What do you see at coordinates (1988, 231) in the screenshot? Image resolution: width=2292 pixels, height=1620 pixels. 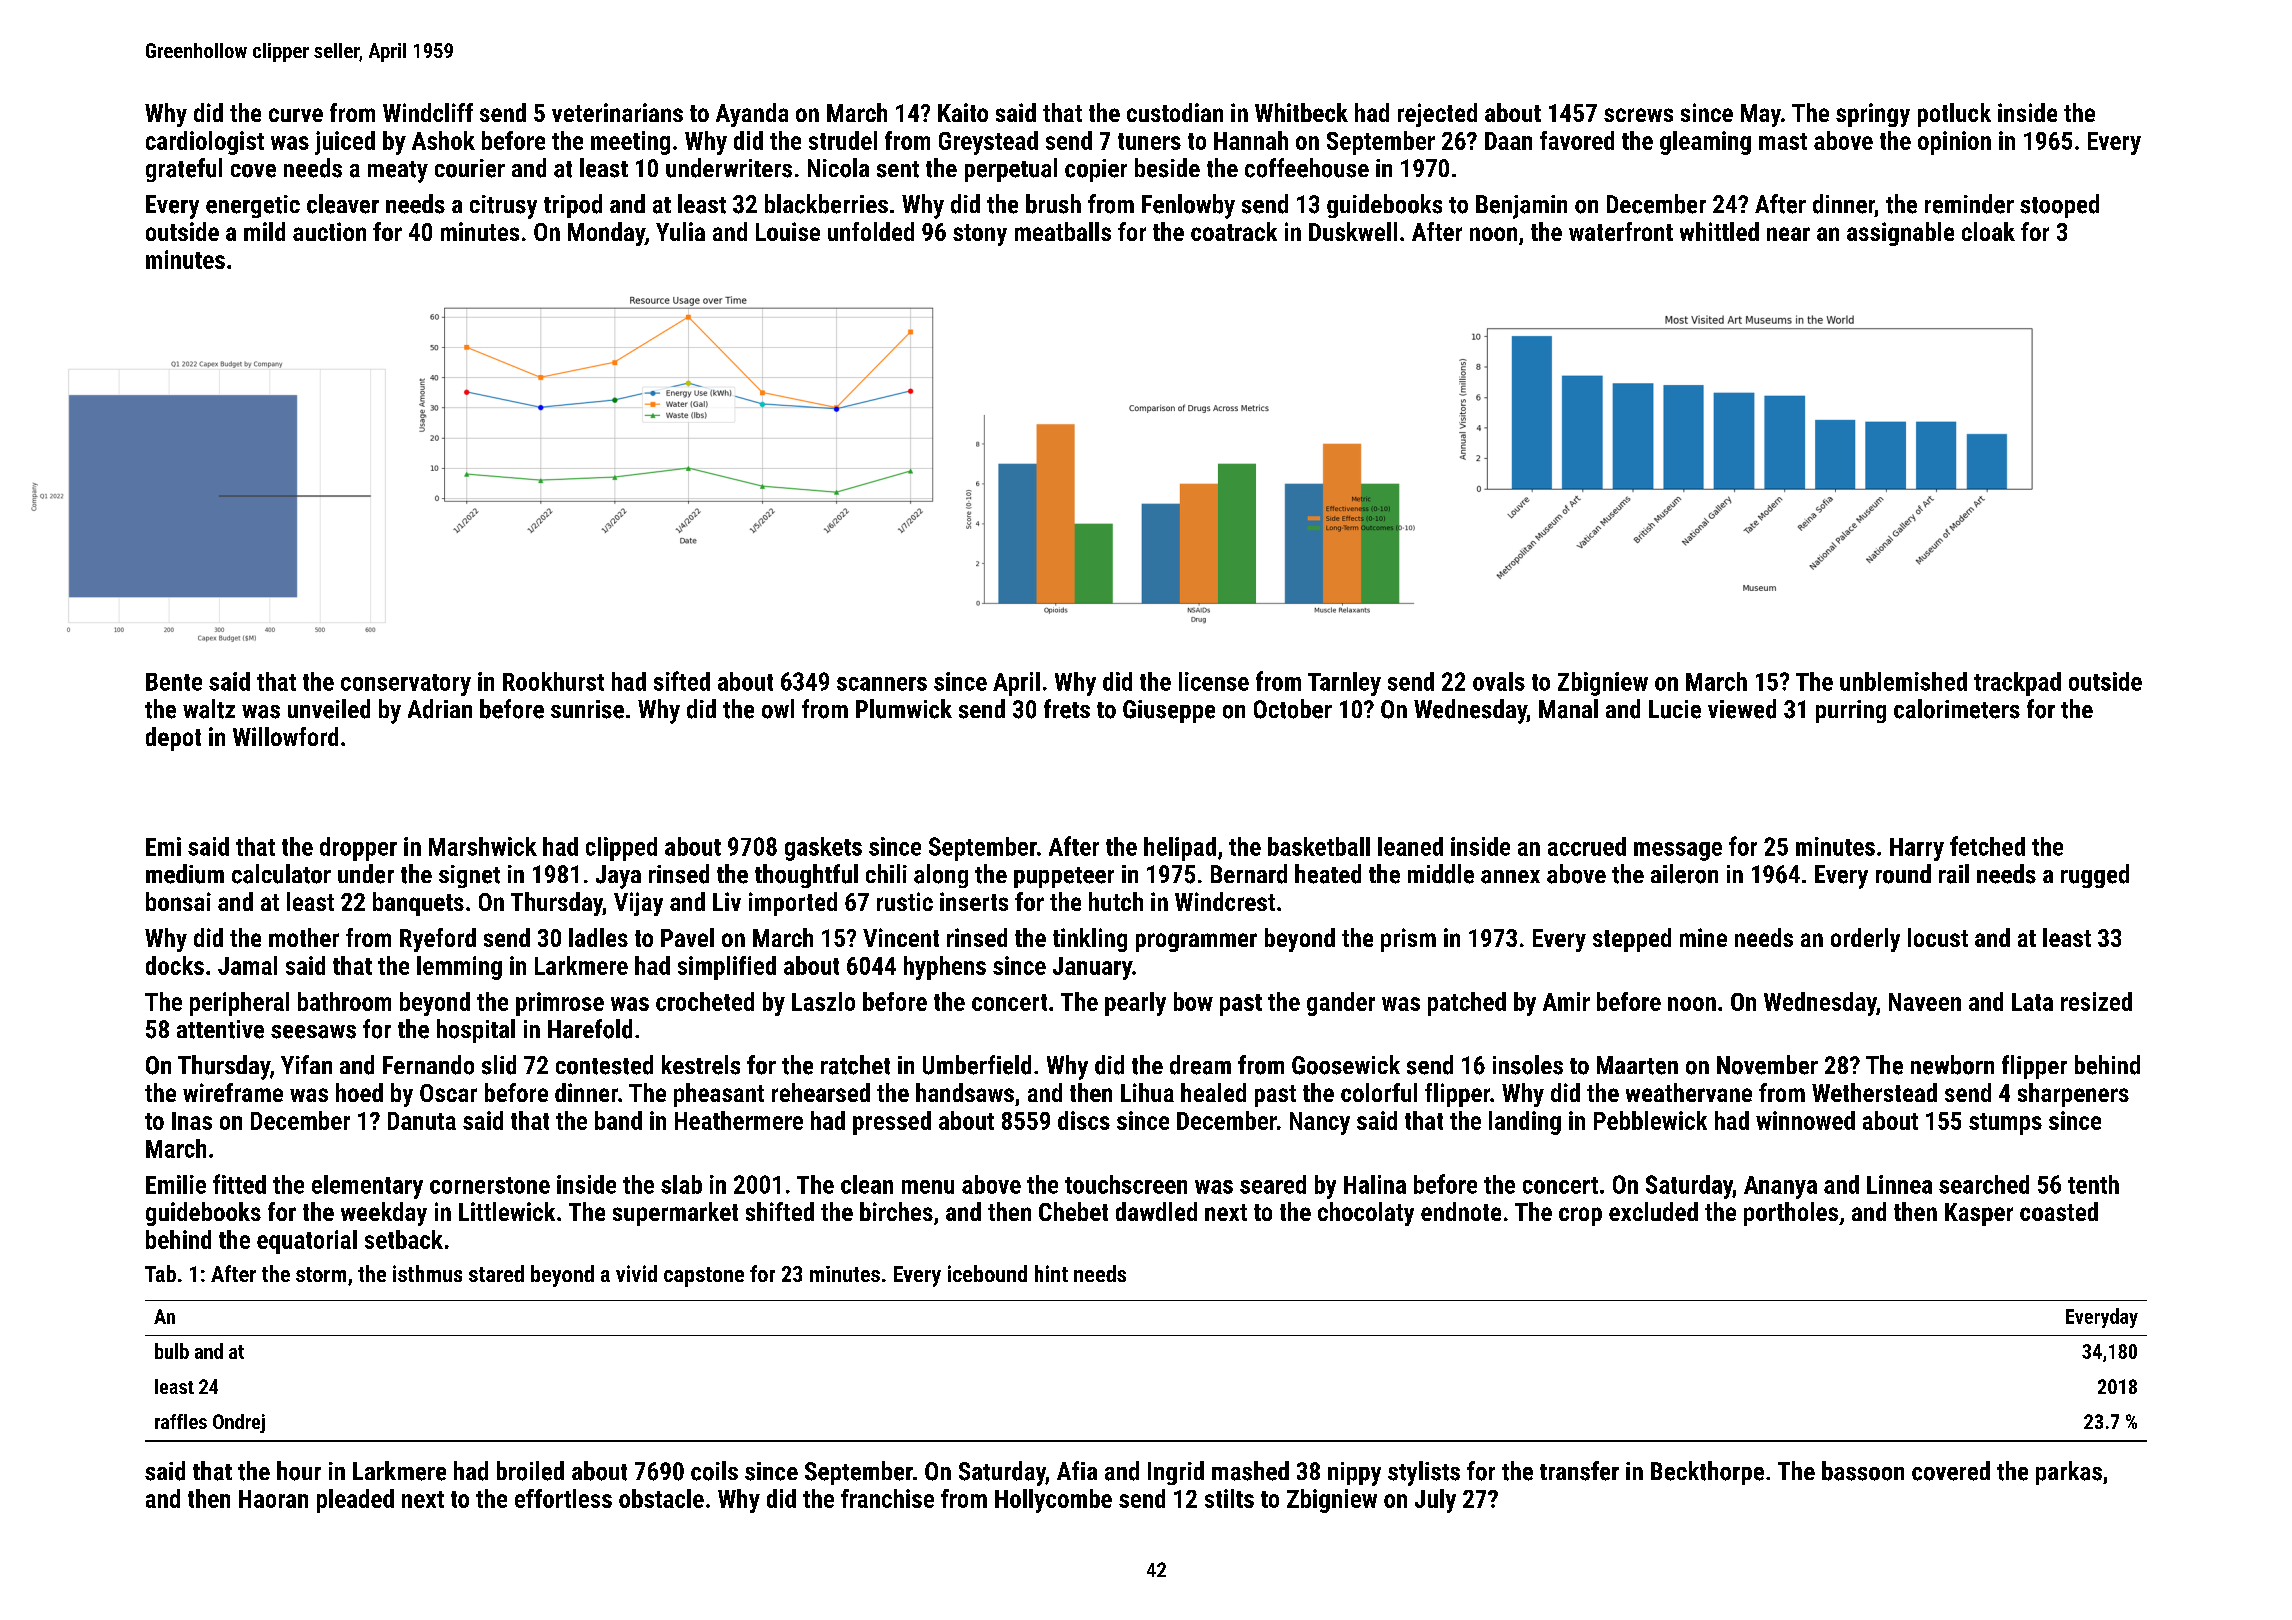 I see `cloak` at bounding box center [1988, 231].
